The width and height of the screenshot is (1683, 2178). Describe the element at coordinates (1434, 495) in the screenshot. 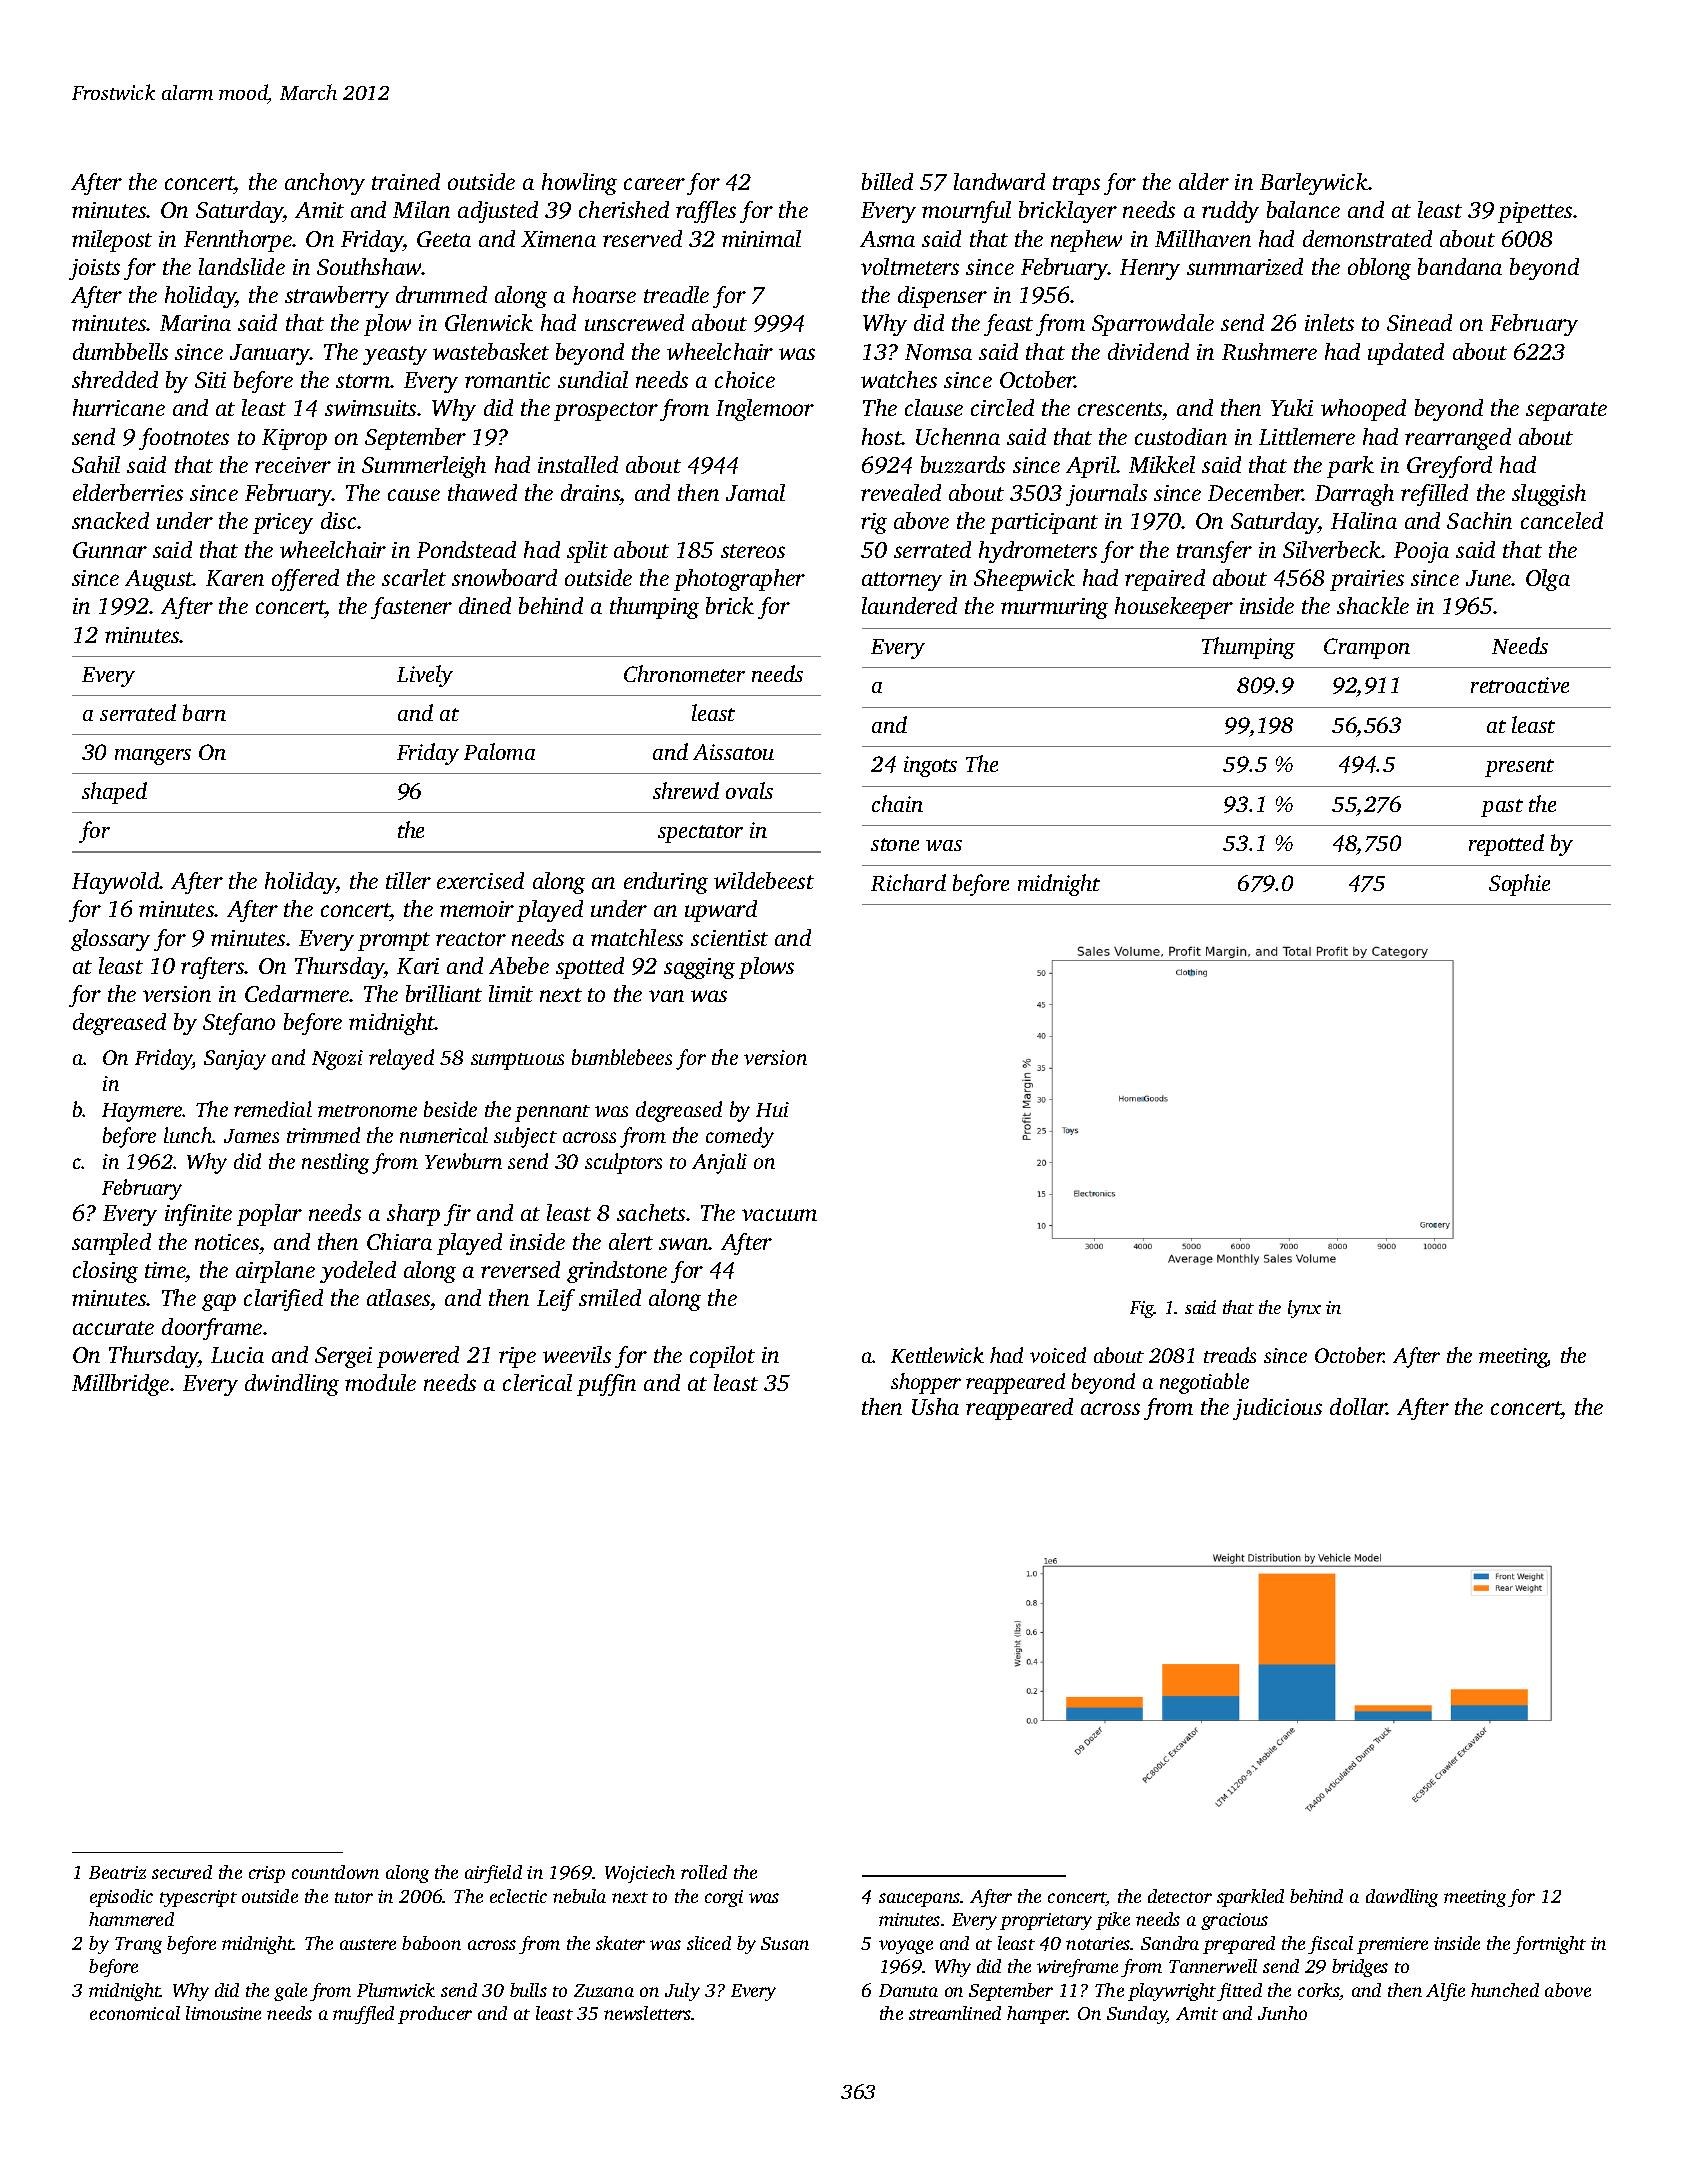

I see `refilled` at that location.
